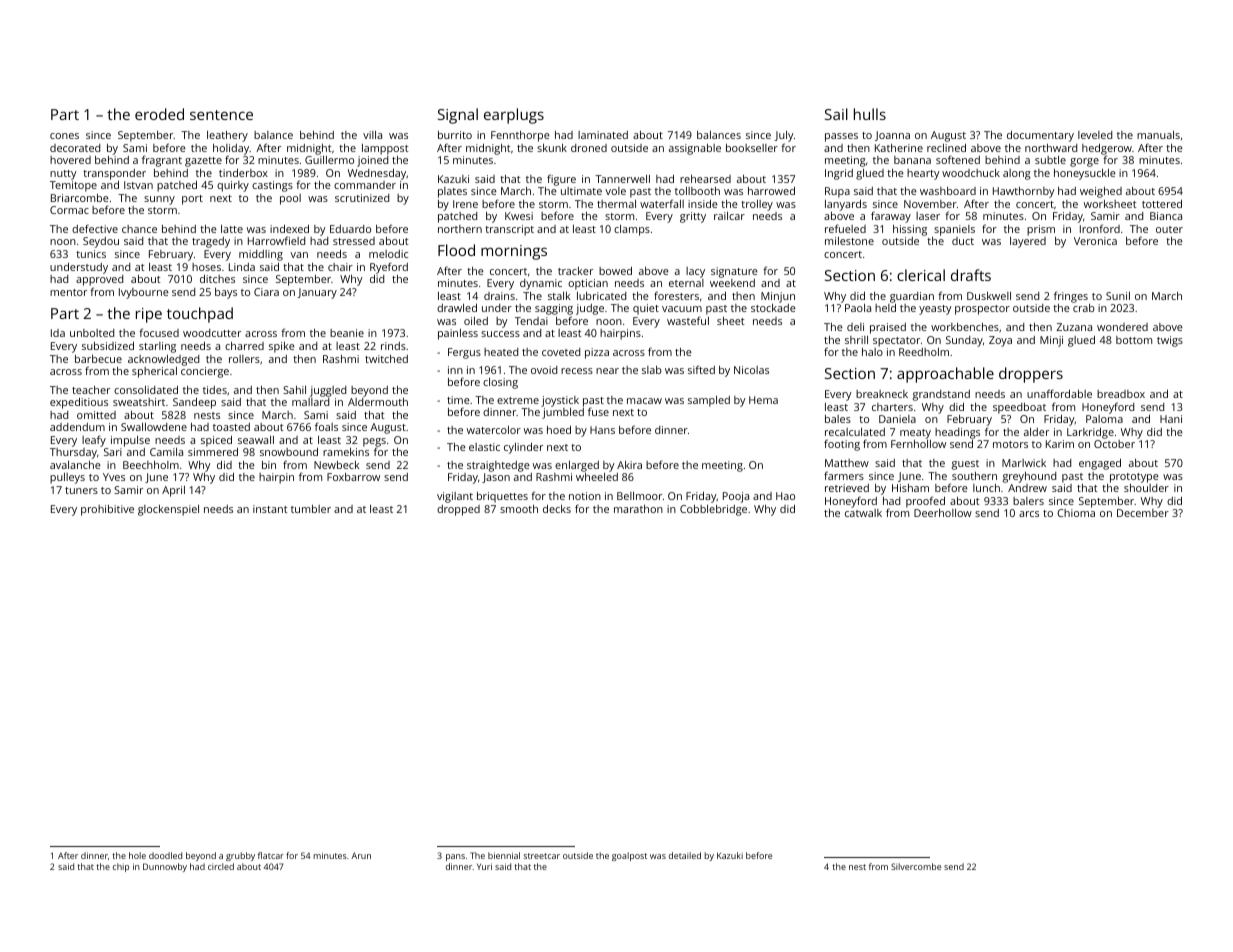 Image resolution: width=1233 pixels, height=952 pixels. Describe the element at coordinates (1101, 192) in the screenshot. I see `weighed` at that location.
